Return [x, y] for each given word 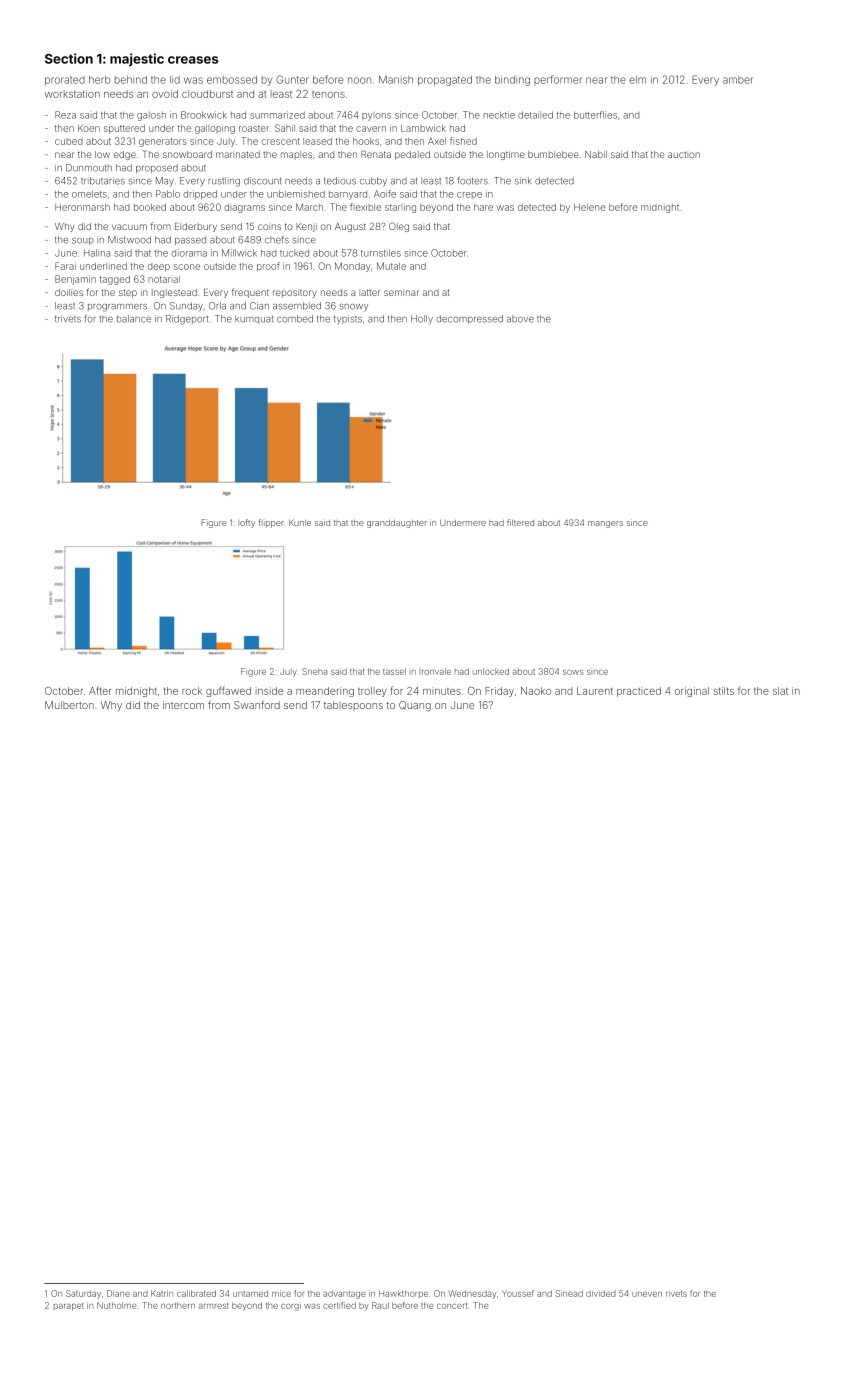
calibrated [196, 1293]
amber [738, 80]
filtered [520, 522]
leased [317, 141]
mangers [605, 524]
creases [193, 60]
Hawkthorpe [403, 1293]
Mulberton [69, 705]
